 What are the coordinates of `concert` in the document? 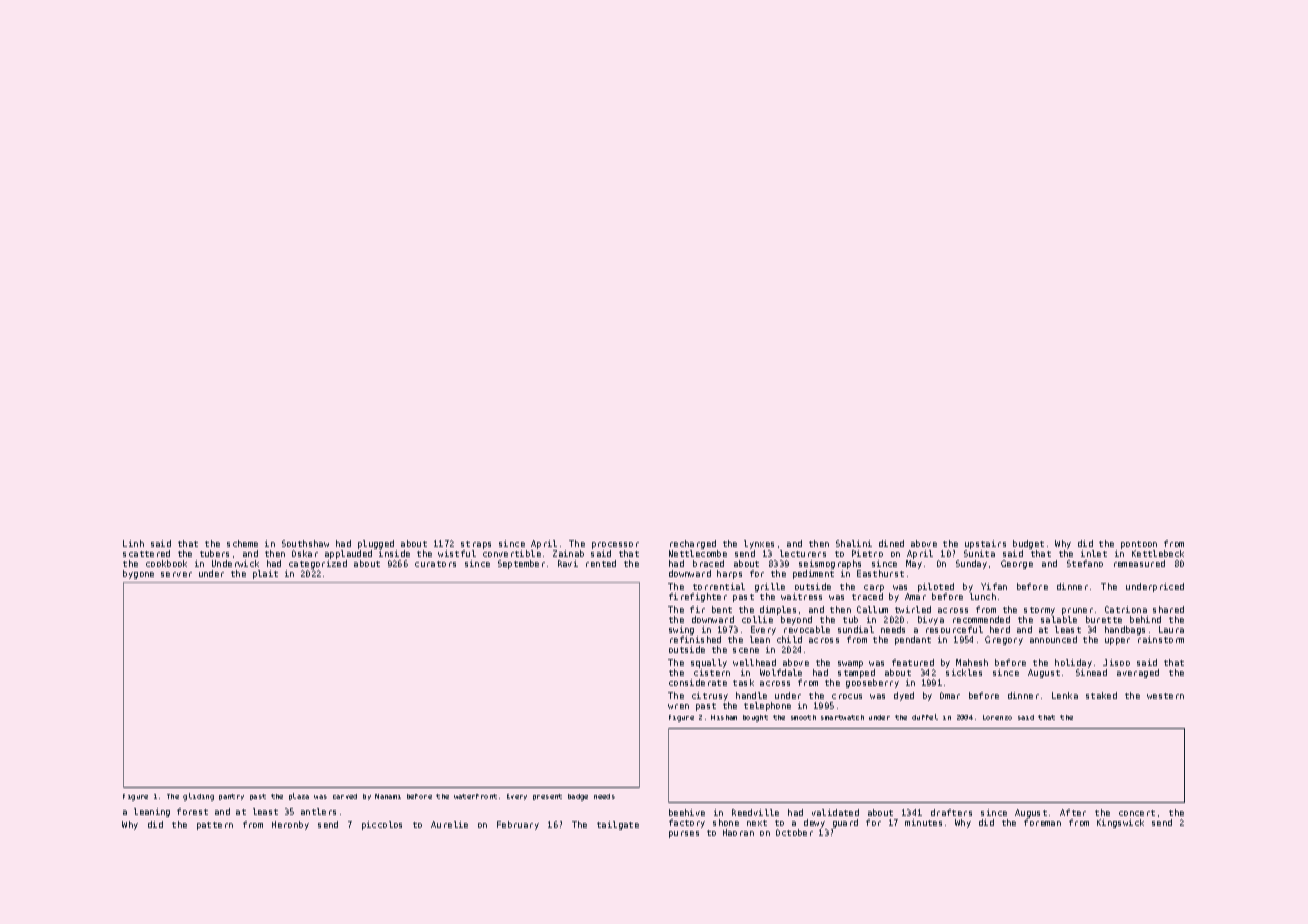 It's located at (1137, 813).
